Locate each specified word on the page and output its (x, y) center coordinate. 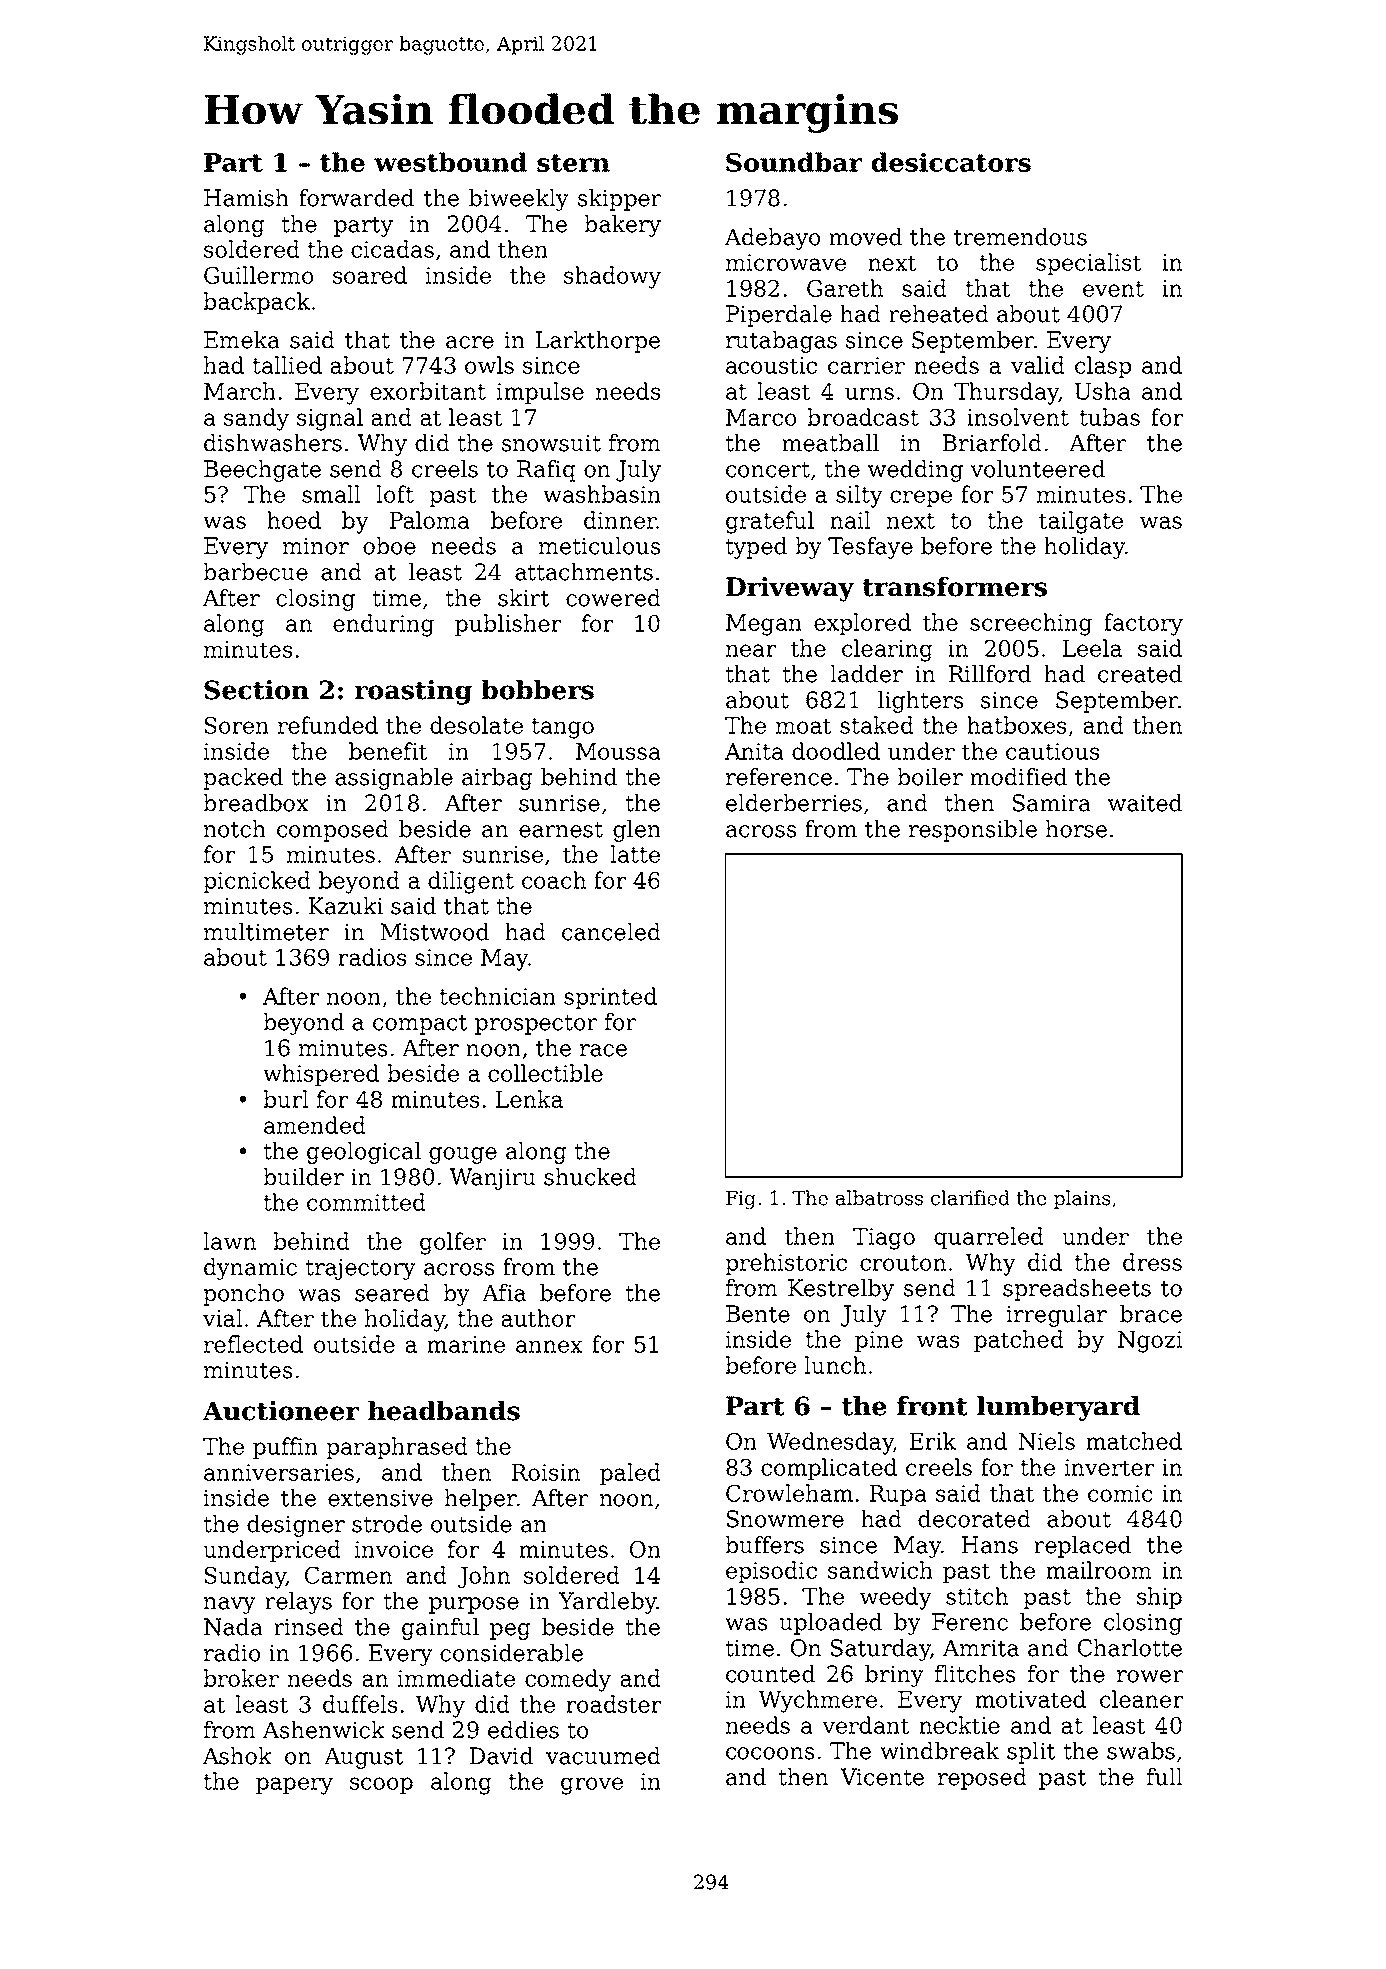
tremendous (1020, 237)
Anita (754, 751)
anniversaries (279, 1472)
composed (333, 831)
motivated (1030, 1699)
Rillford (989, 674)
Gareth (845, 288)
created (1140, 674)
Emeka (242, 340)
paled (630, 1474)
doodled (836, 751)
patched (1019, 1341)
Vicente (882, 1777)
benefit (388, 751)
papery (294, 1786)
